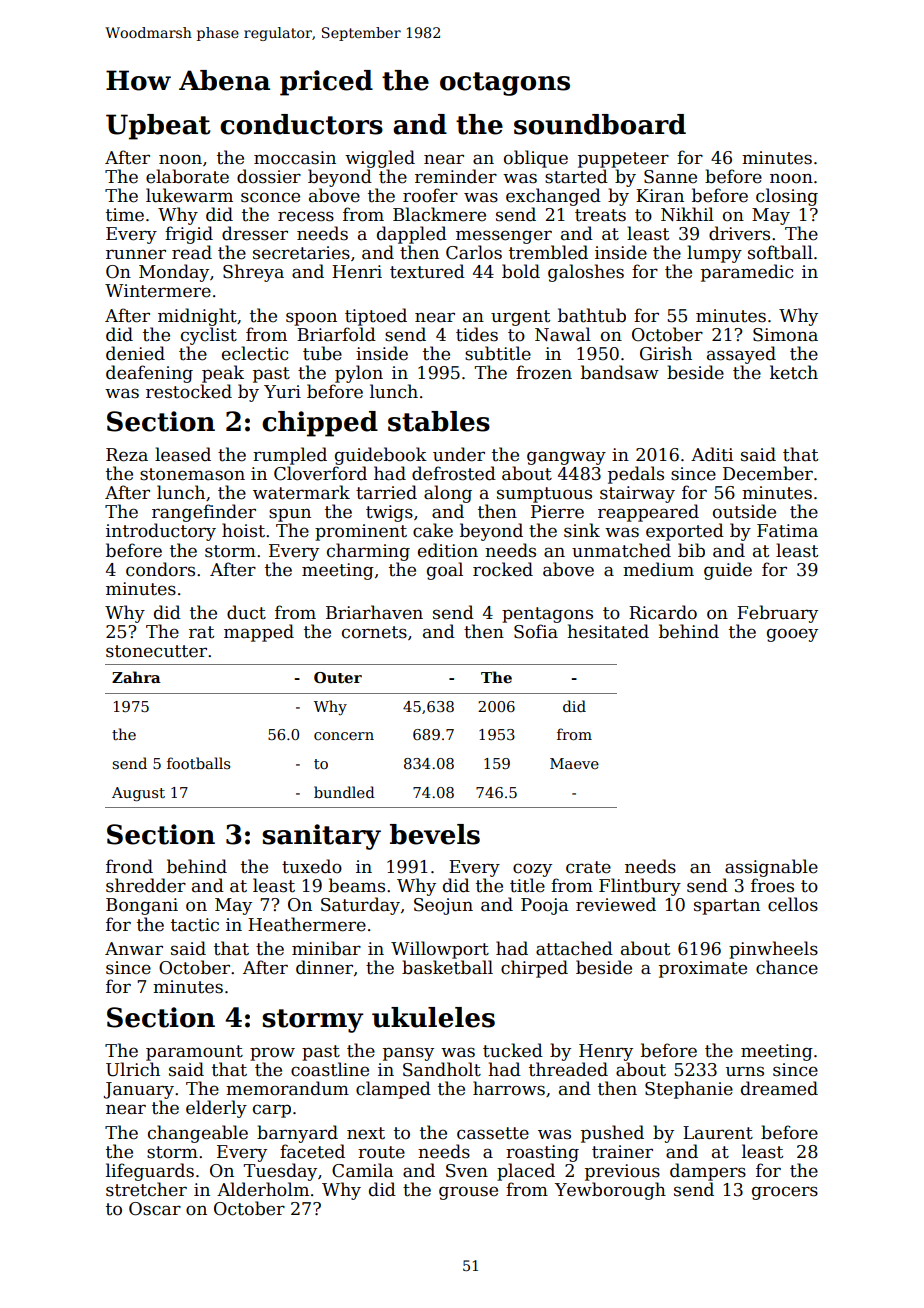  Describe the element at coordinates (295, 158) in the screenshot. I see `moccasin` at that location.
